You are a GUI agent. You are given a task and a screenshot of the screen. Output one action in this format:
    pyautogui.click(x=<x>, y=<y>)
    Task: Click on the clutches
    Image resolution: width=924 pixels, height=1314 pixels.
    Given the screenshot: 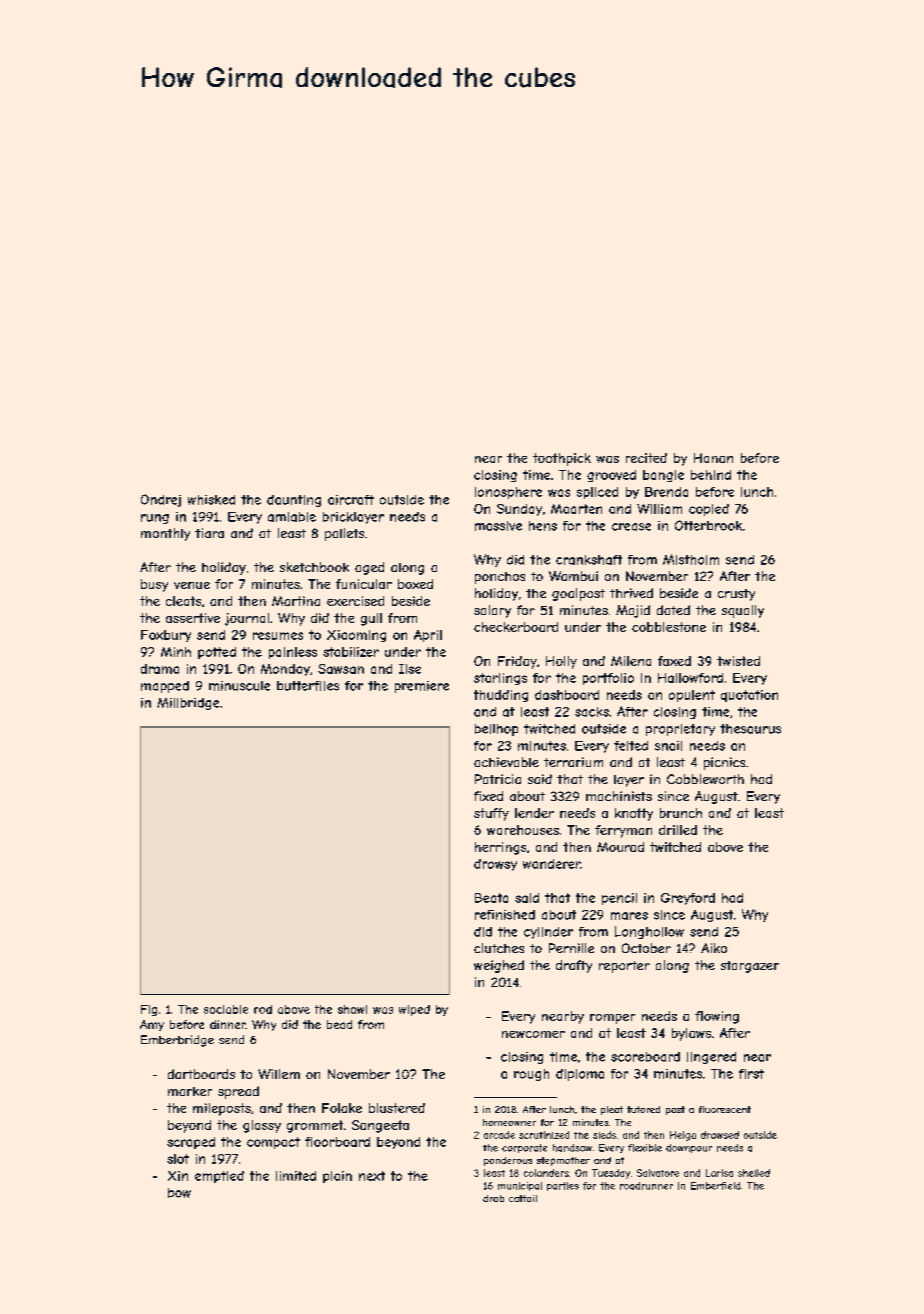 What is the action you would take?
    pyautogui.click(x=499, y=948)
